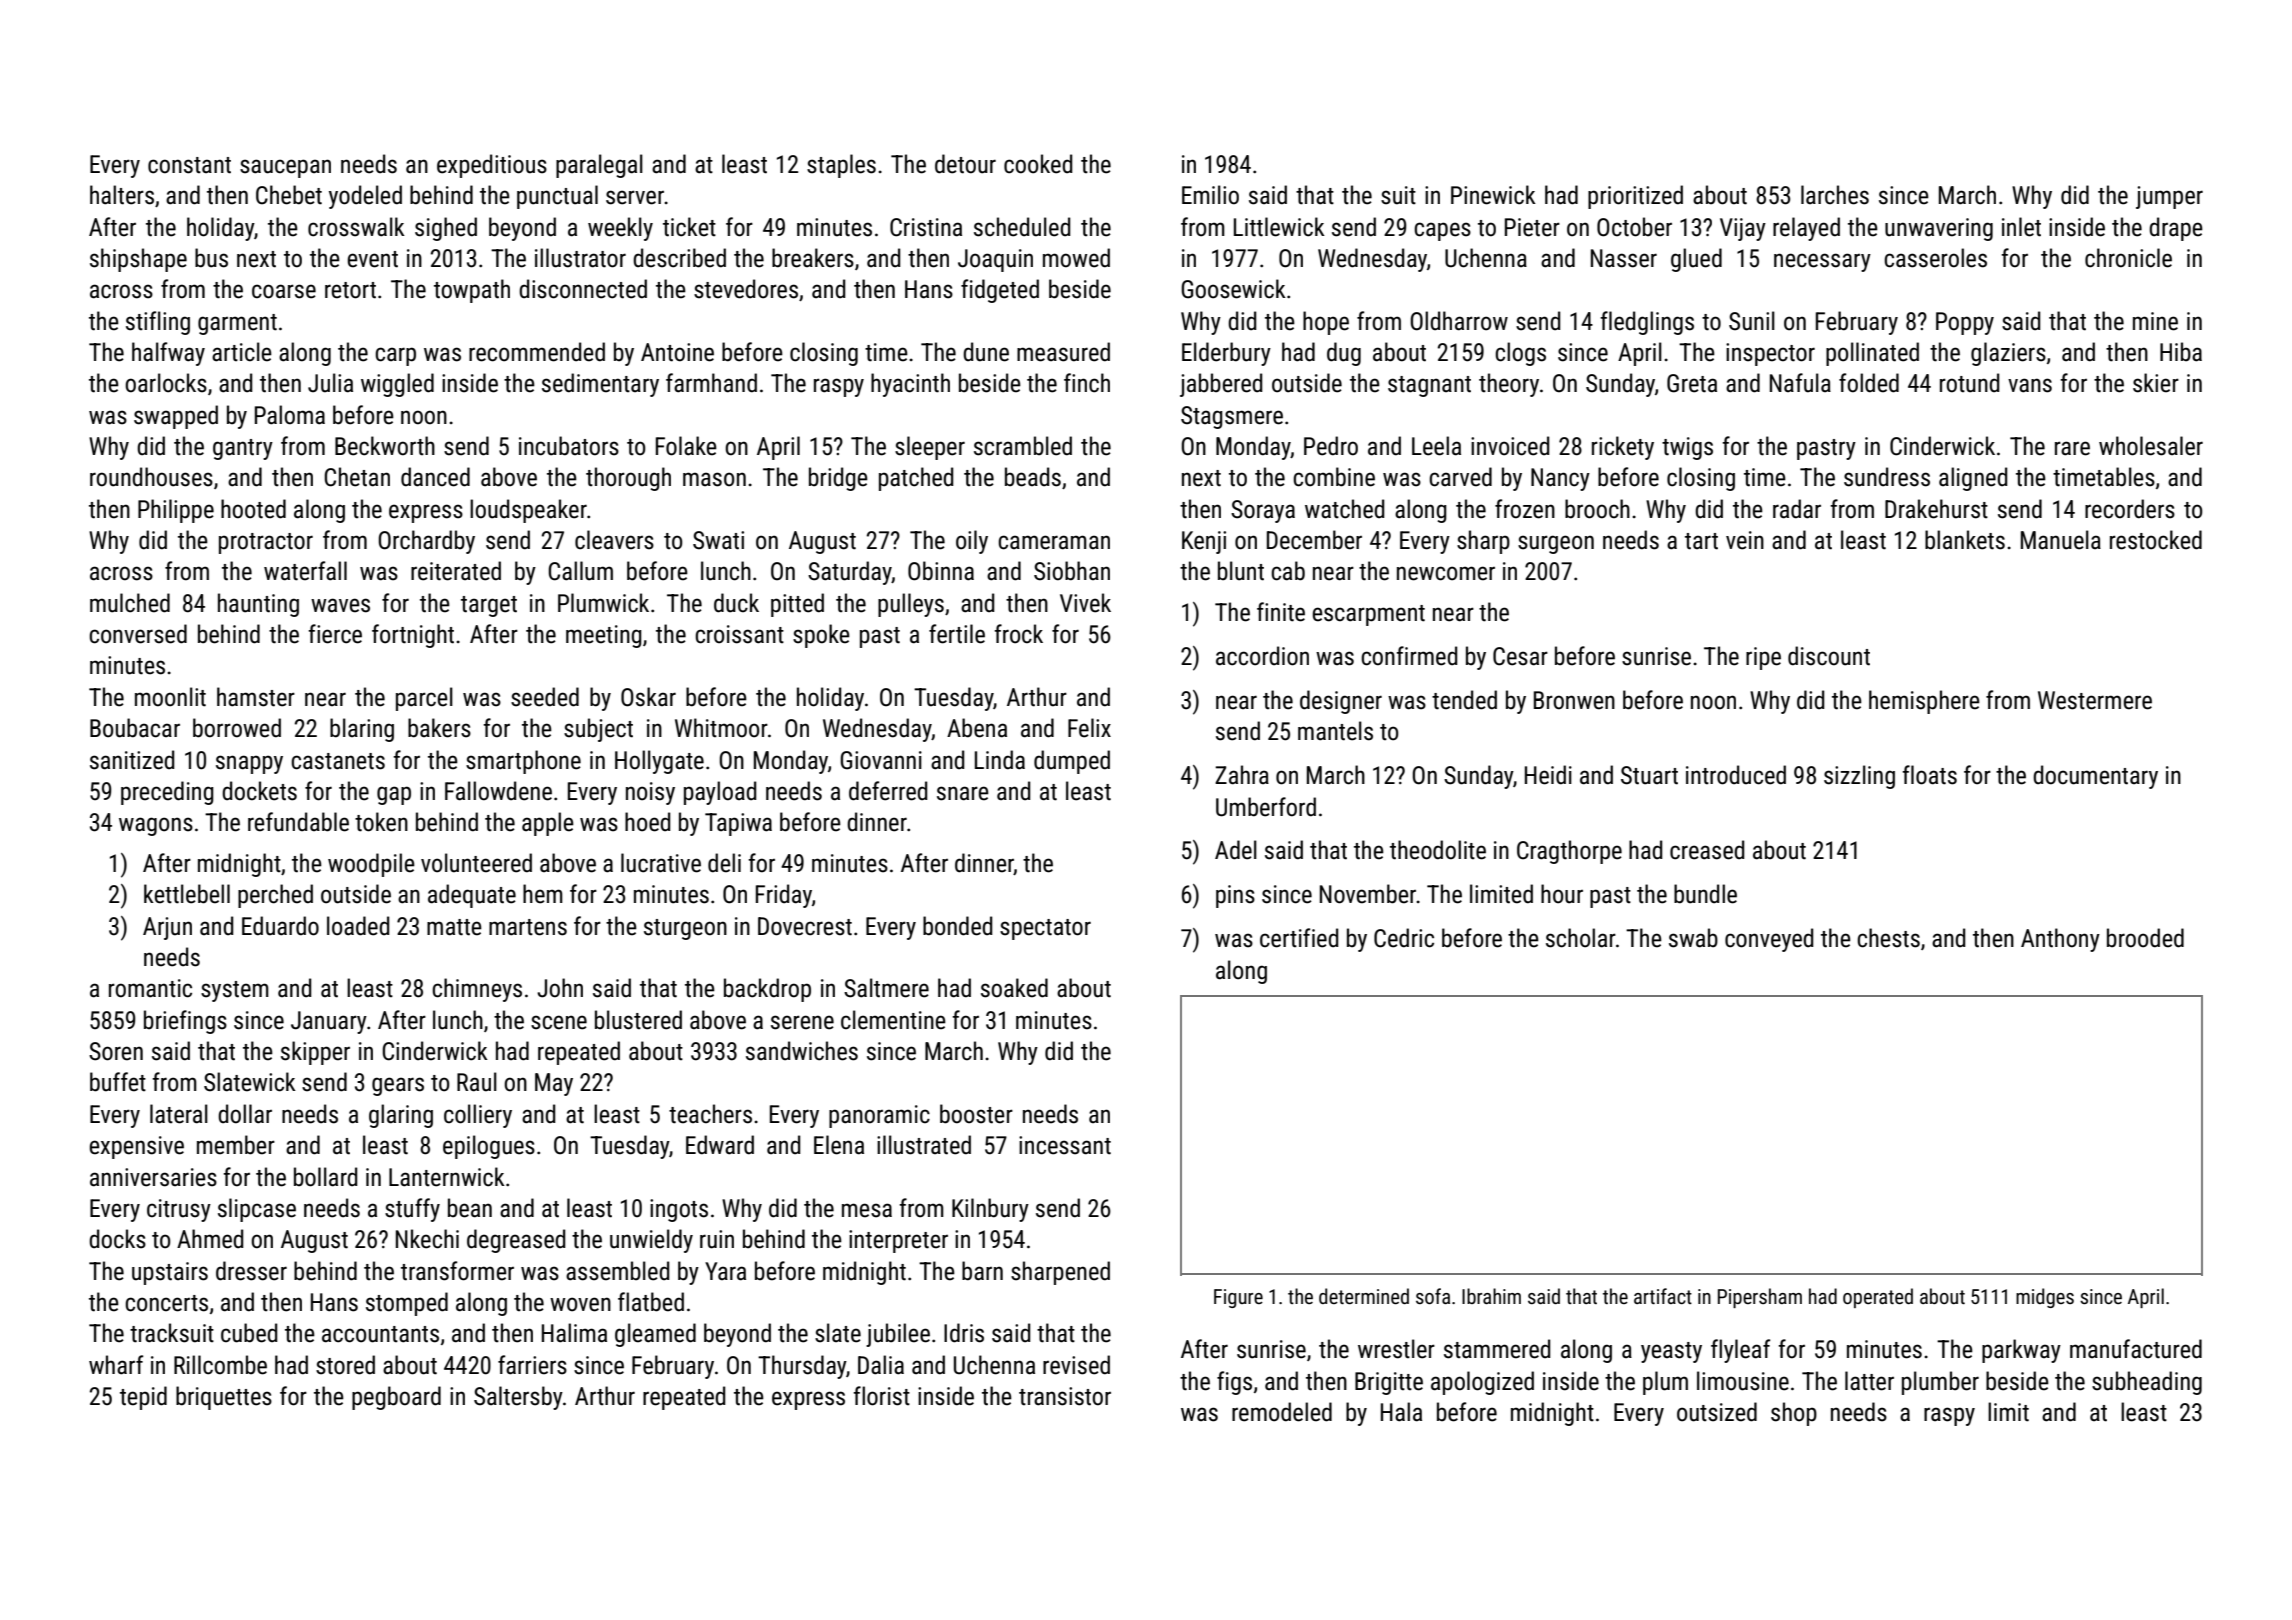  Describe the element at coordinates (1687, 448) in the screenshot. I see `twigs` at that location.
